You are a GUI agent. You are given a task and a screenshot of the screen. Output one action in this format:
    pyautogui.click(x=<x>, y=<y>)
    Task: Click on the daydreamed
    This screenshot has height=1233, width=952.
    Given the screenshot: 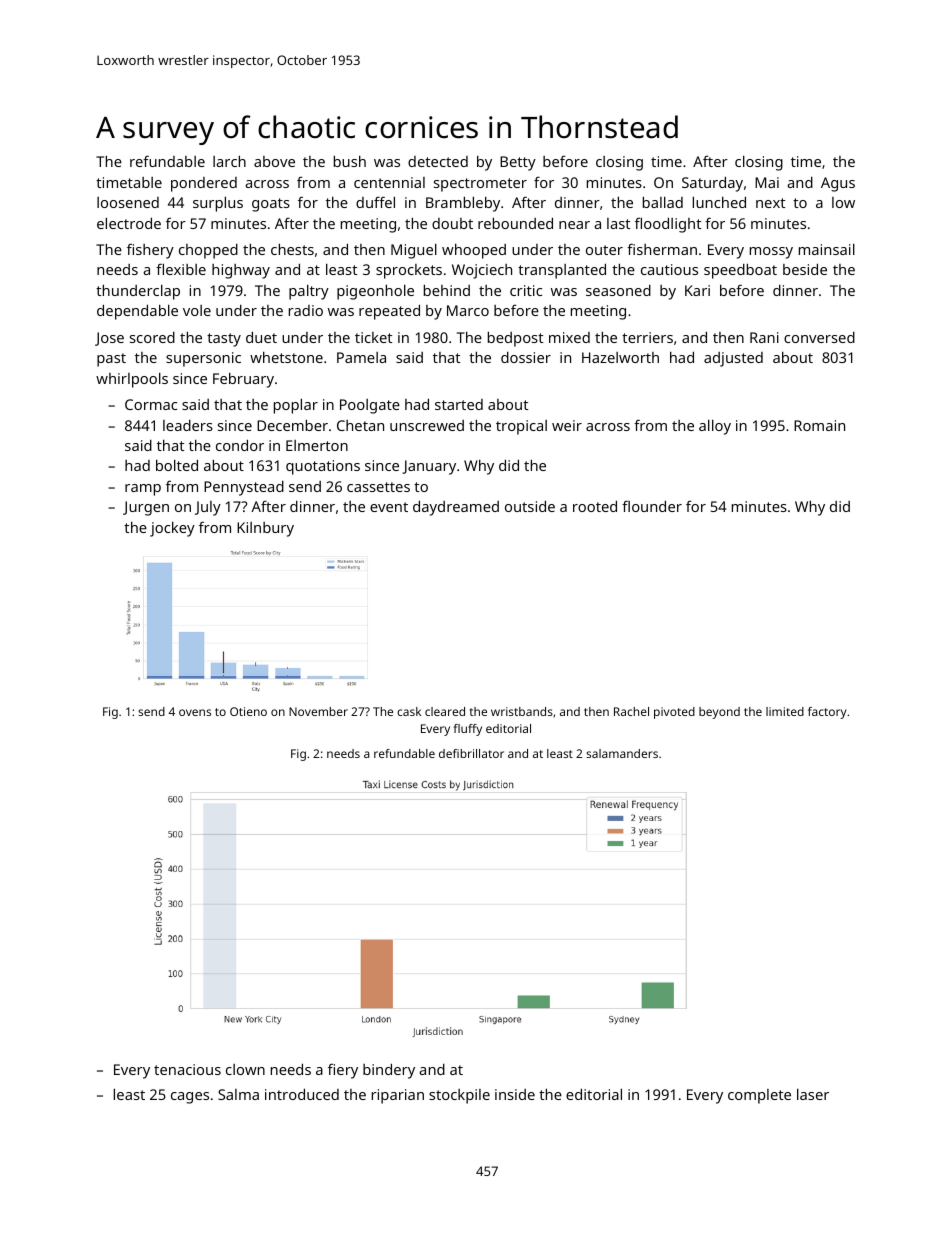 What is the action you would take?
    pyautogui.click(x=456, y=508)
